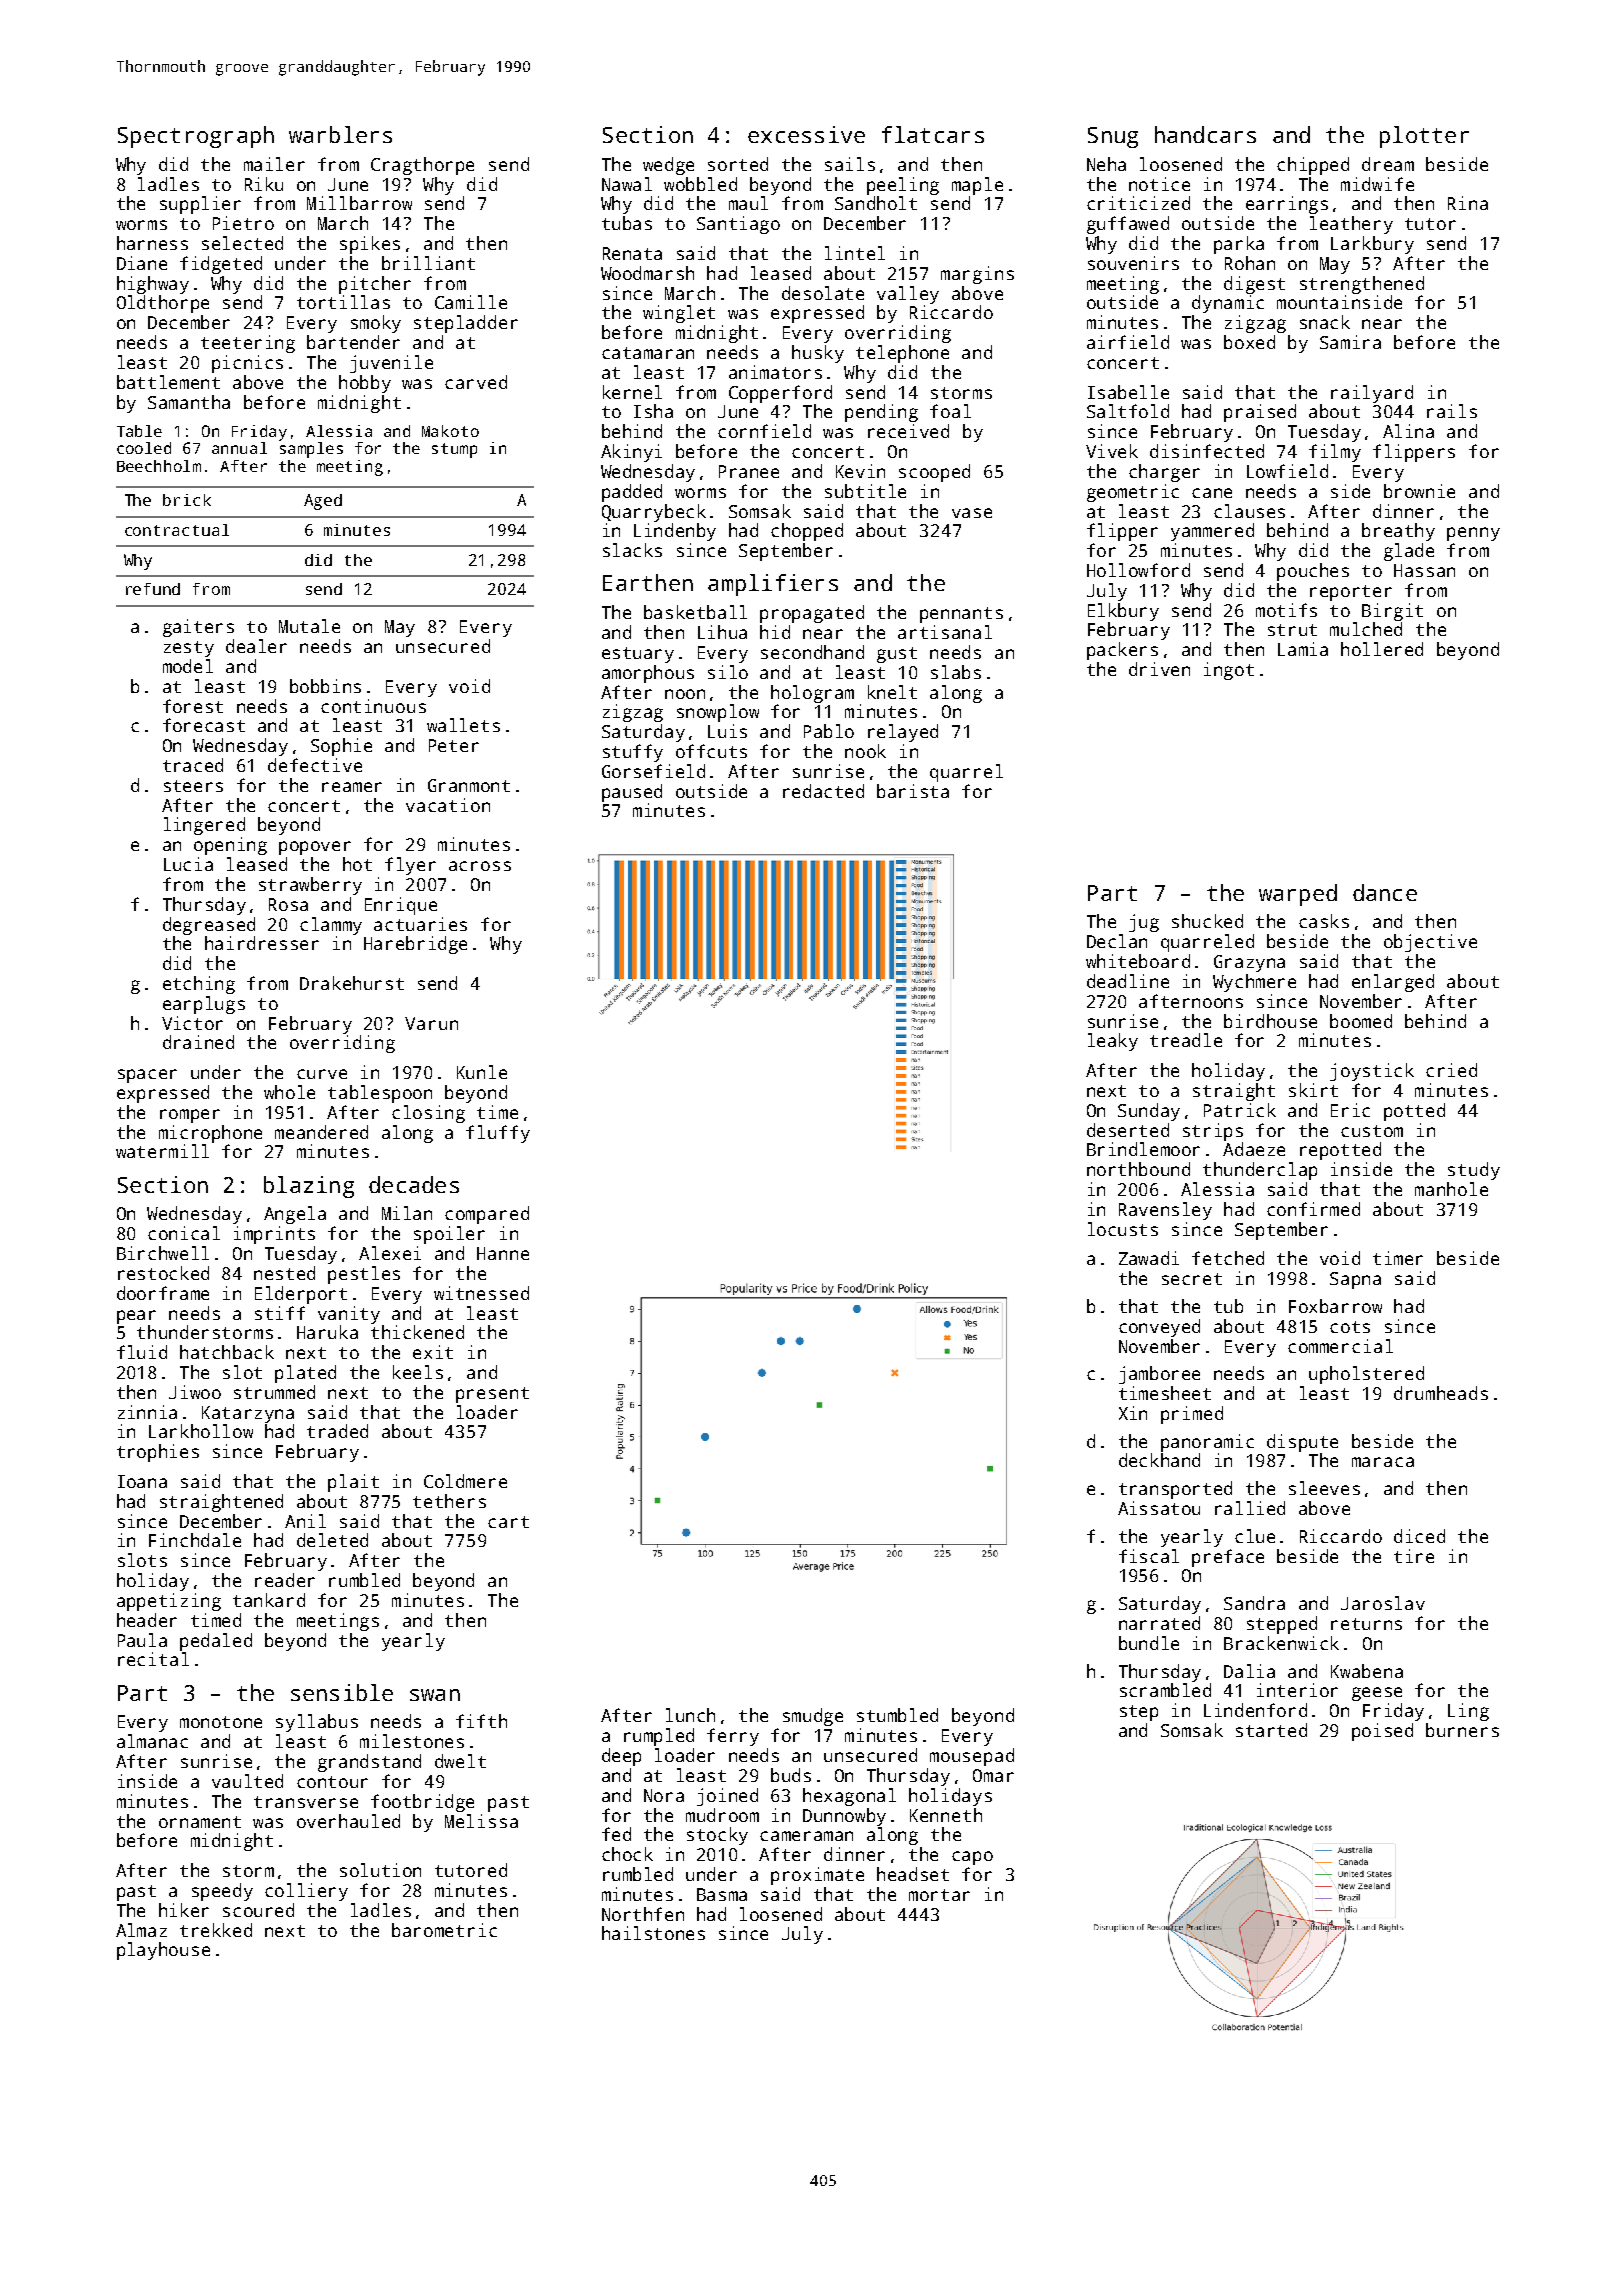 Image resolution: width=1620 pixels, height=2292 pixels. I want to click on transverse, so click(306, 1802).
